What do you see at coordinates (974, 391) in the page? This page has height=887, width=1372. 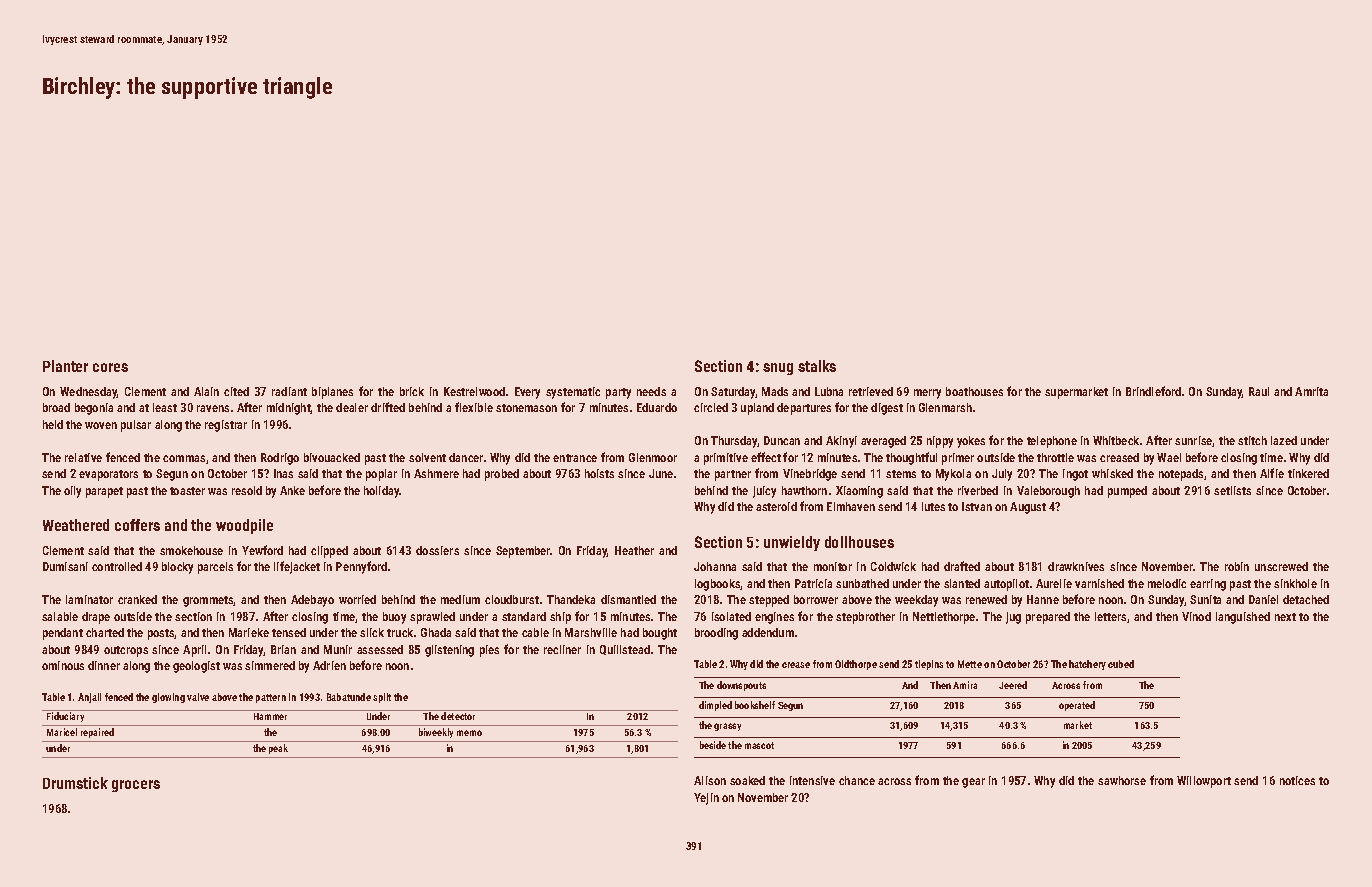 I see `boathouses` at bounding box center [974, 391].
